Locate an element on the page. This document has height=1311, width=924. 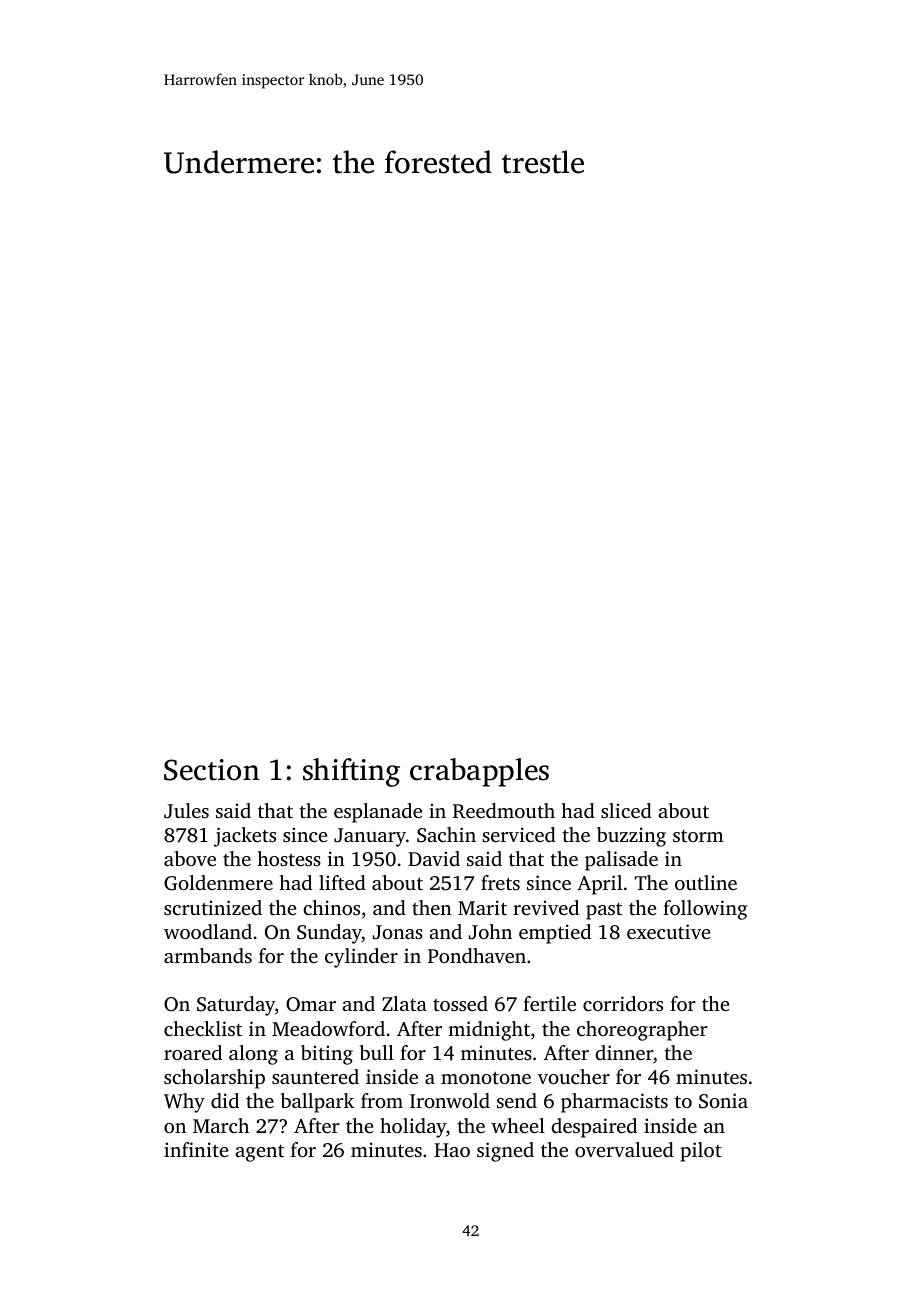
armbands is located at coordinates (208, 955).
